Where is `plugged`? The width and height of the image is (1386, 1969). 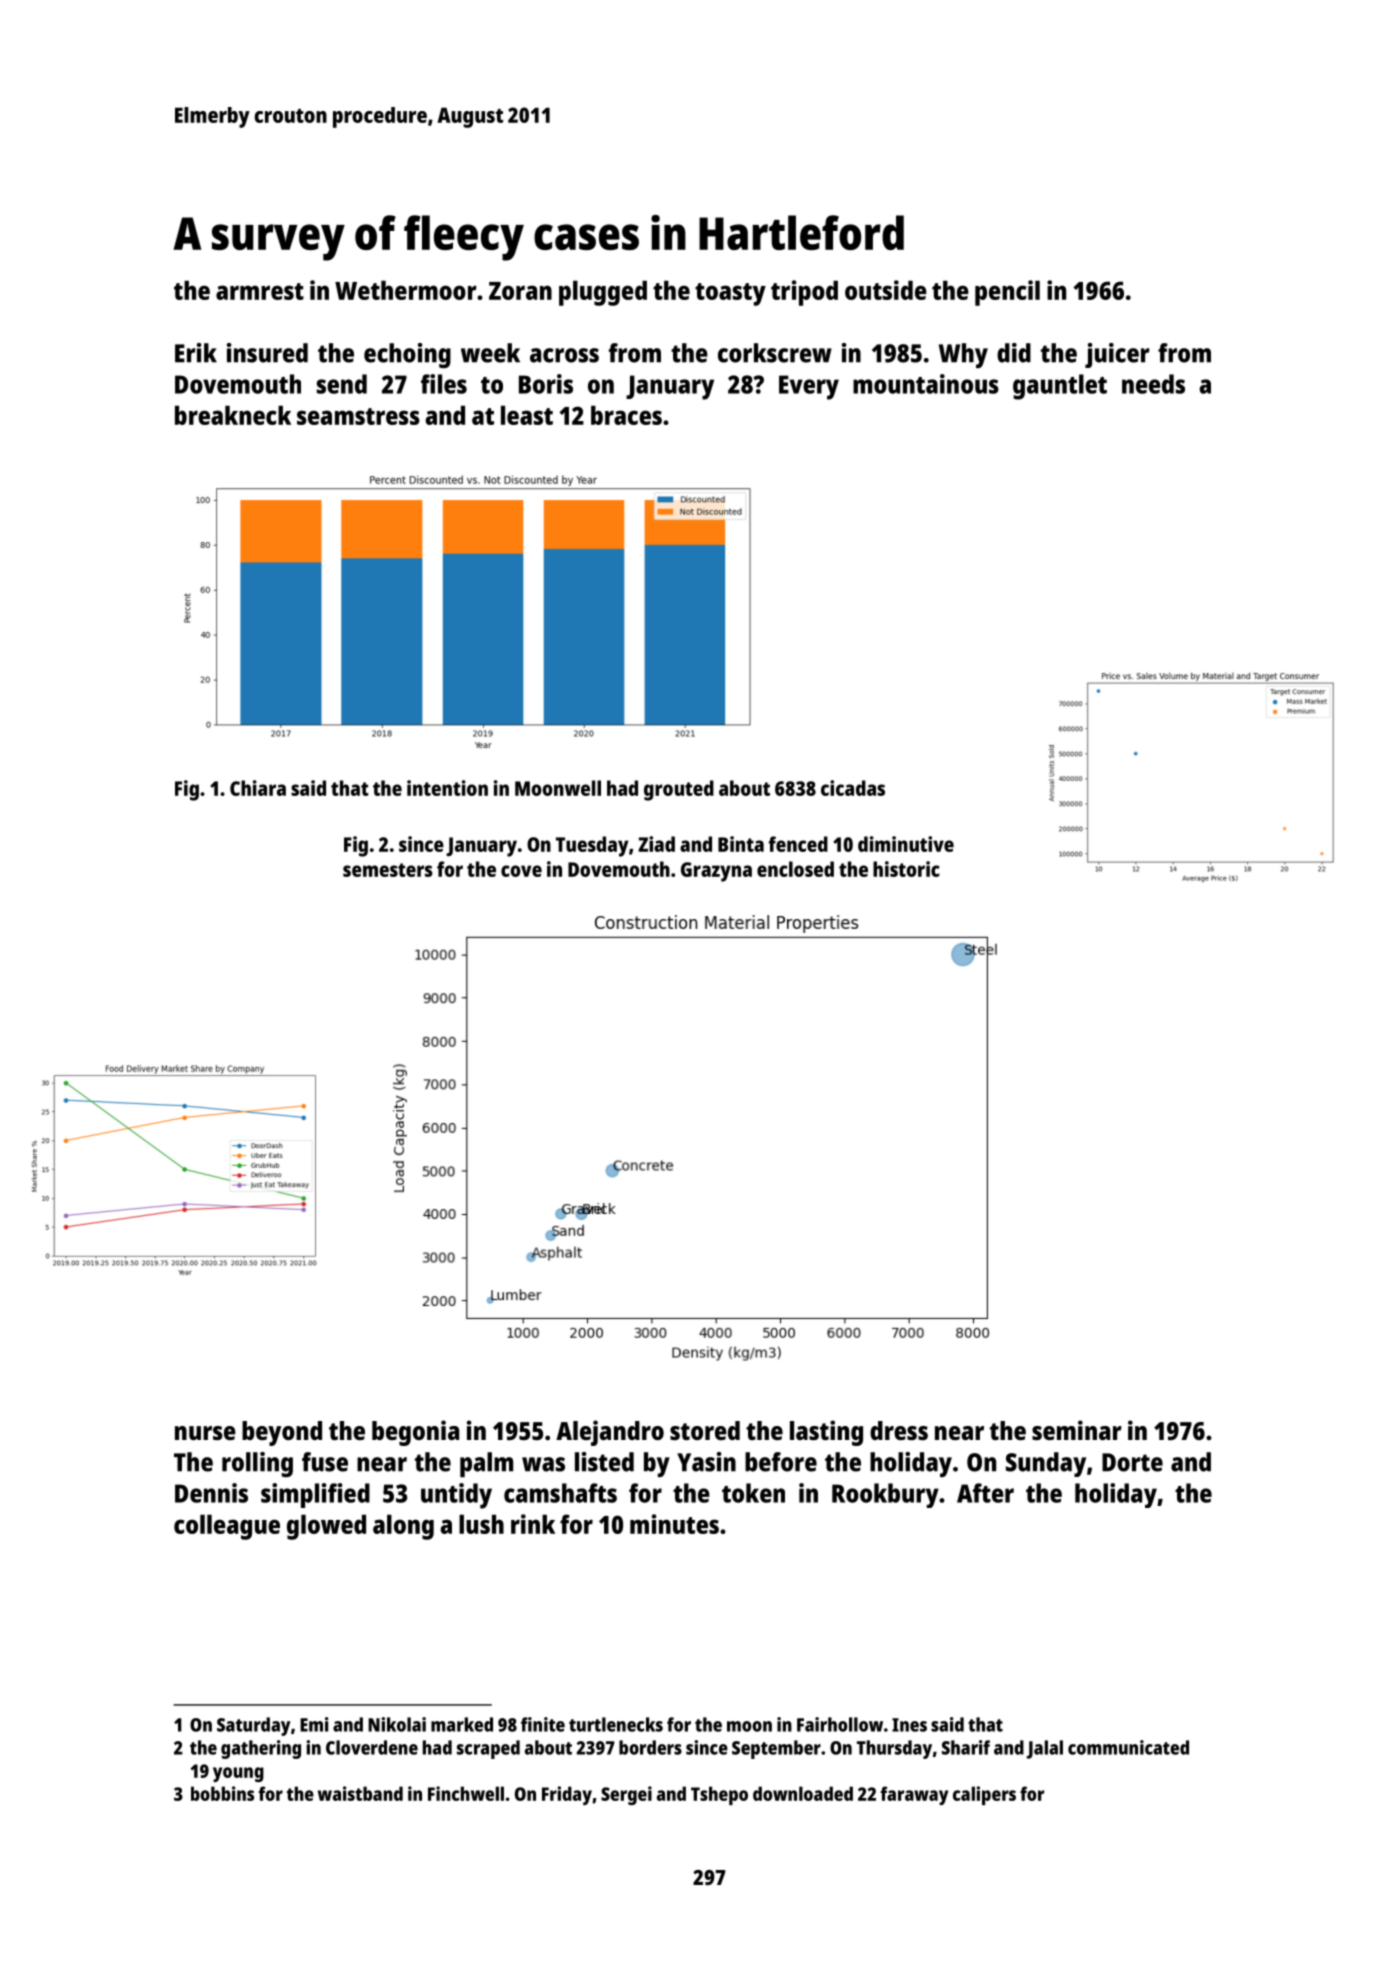
plugged is located at coordinates (603, 293).
